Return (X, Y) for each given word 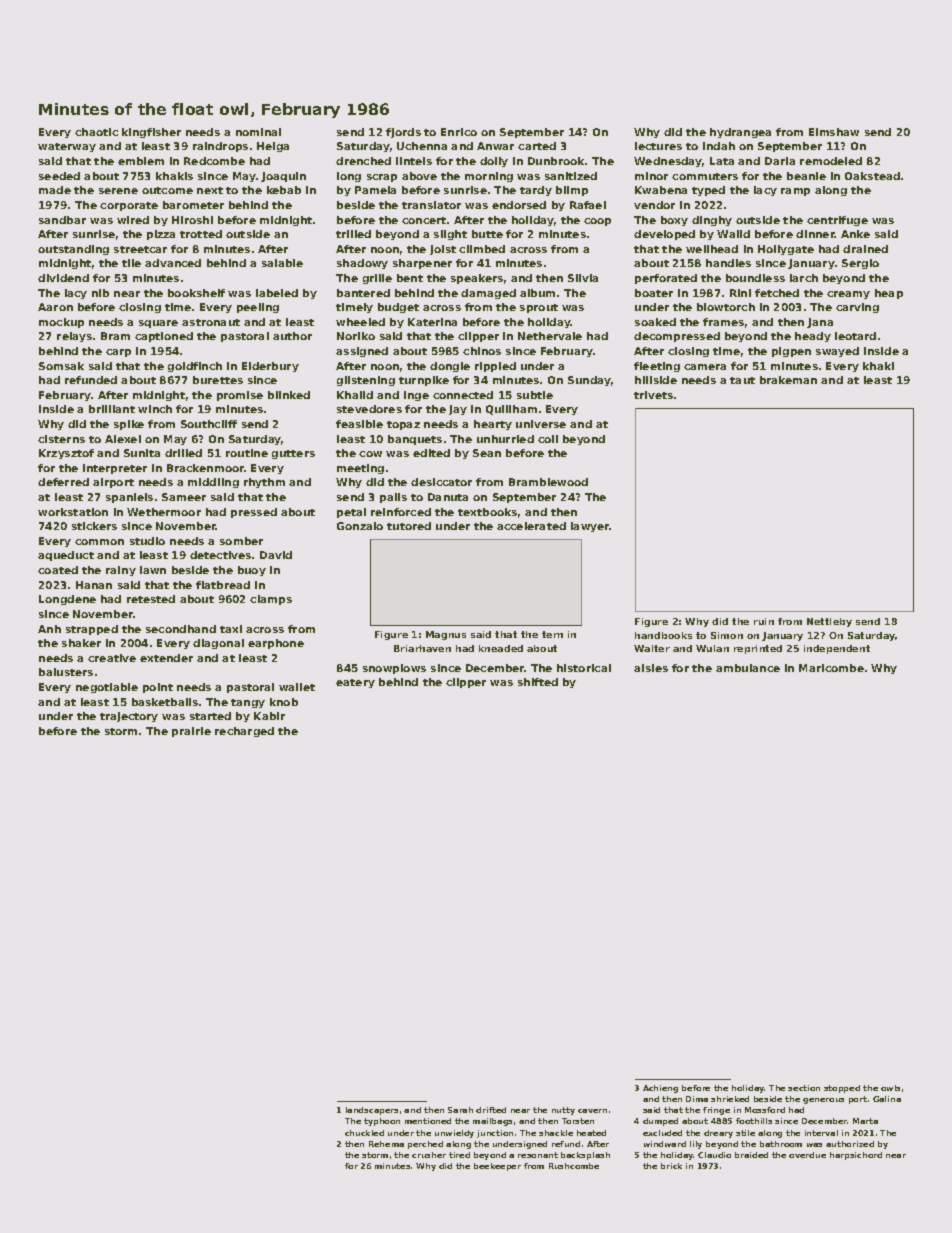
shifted (538, 682)
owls (890, 1088)
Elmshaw (834, 132)
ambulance (748, 668)
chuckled (364, 1133)
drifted (491, 1110)
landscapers (372, 1111)
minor (651, 176)
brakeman (788, 380)
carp (118, 353)
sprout (539, 308)
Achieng (660, 1089)
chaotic (96, 132)
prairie (191, 732)
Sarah (460, 1110)
